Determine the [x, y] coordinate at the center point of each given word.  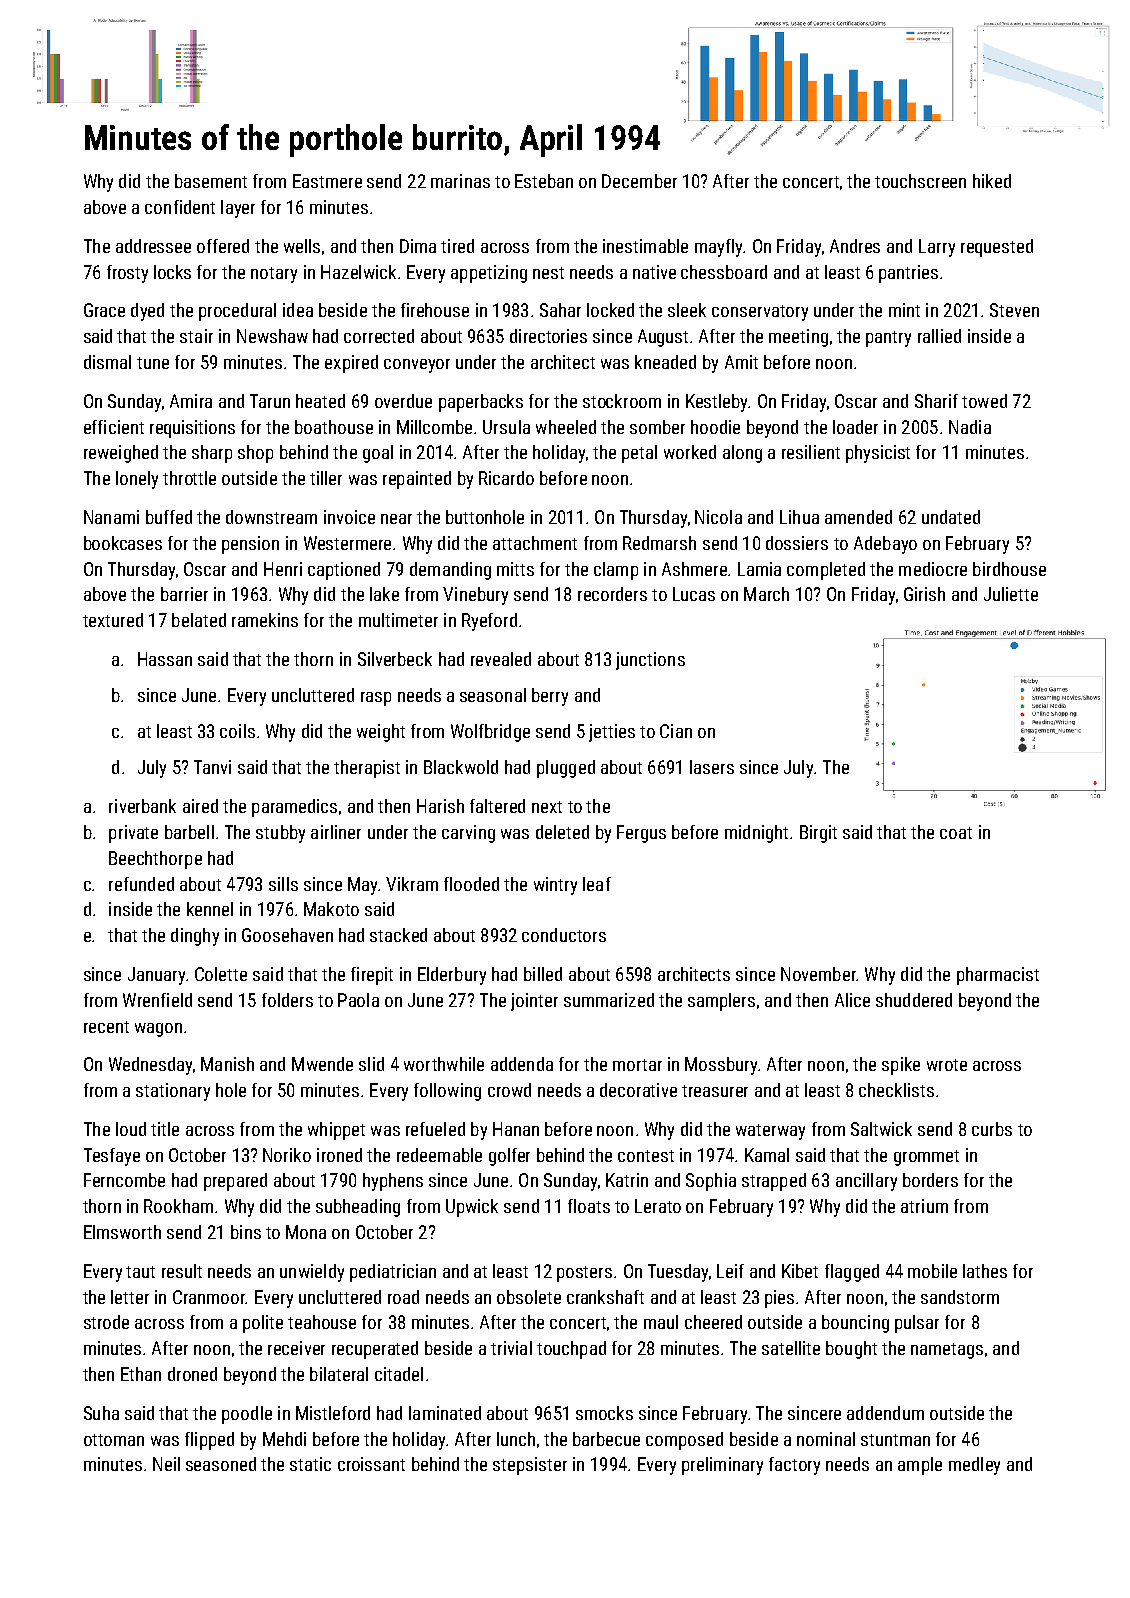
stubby [280, 834]
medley [974, 1466]
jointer [534, 1002]
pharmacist [998, 976]
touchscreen [920, 181]
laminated [445, 1413]
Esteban [544, 181]
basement [211, 181]
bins [246, 1232]
